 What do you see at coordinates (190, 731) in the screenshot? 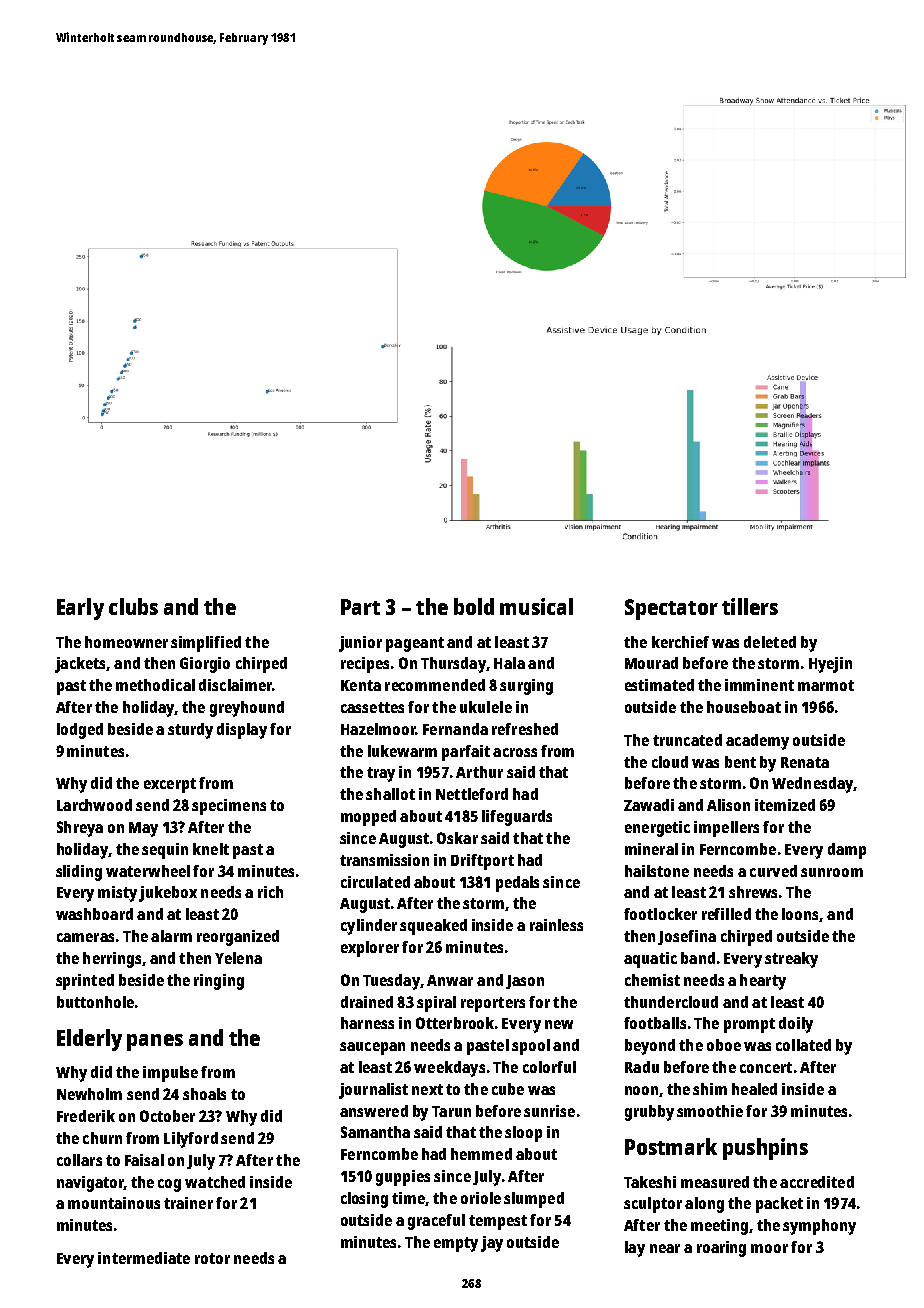
I see `sturdy` at bounding box center [190, 731].
